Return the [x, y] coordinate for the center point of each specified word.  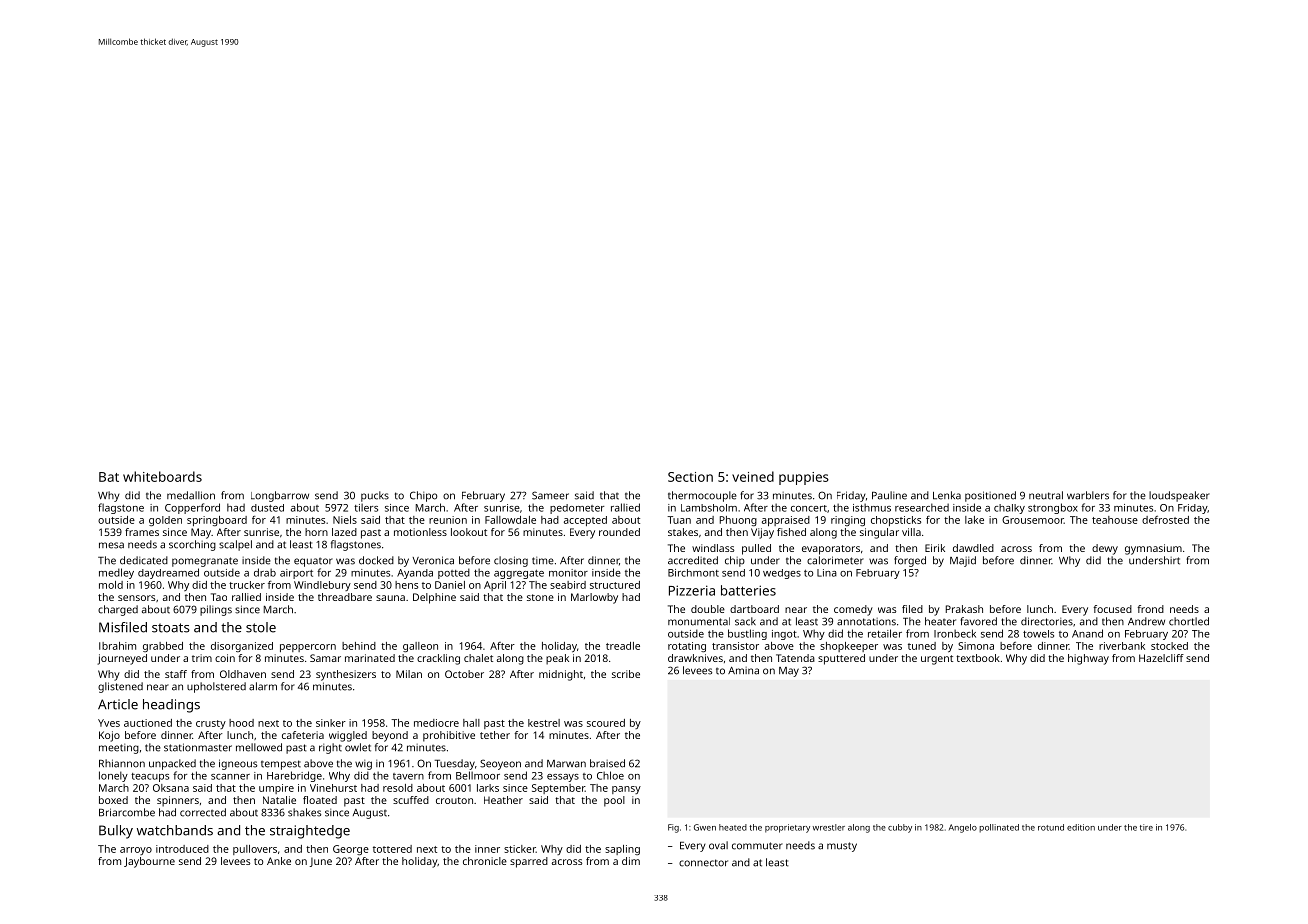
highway [1088, 659]
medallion [191, 495]
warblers [1088, 495]
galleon [420, 647]
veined [753, 476]
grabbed [163, 647]
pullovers [255, 850]
